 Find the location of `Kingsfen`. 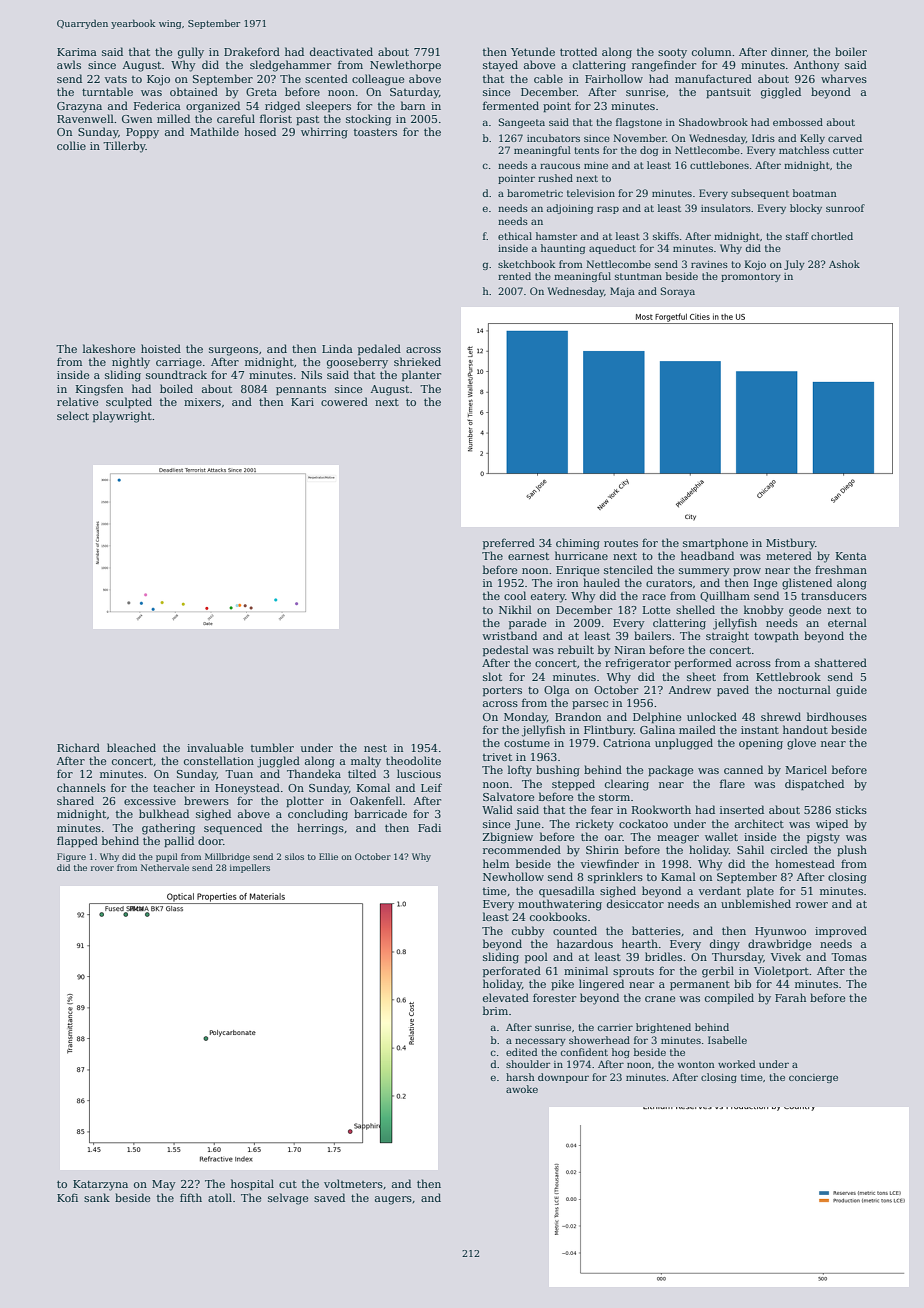

Kingsfen is located at coordinates (99, 390).
